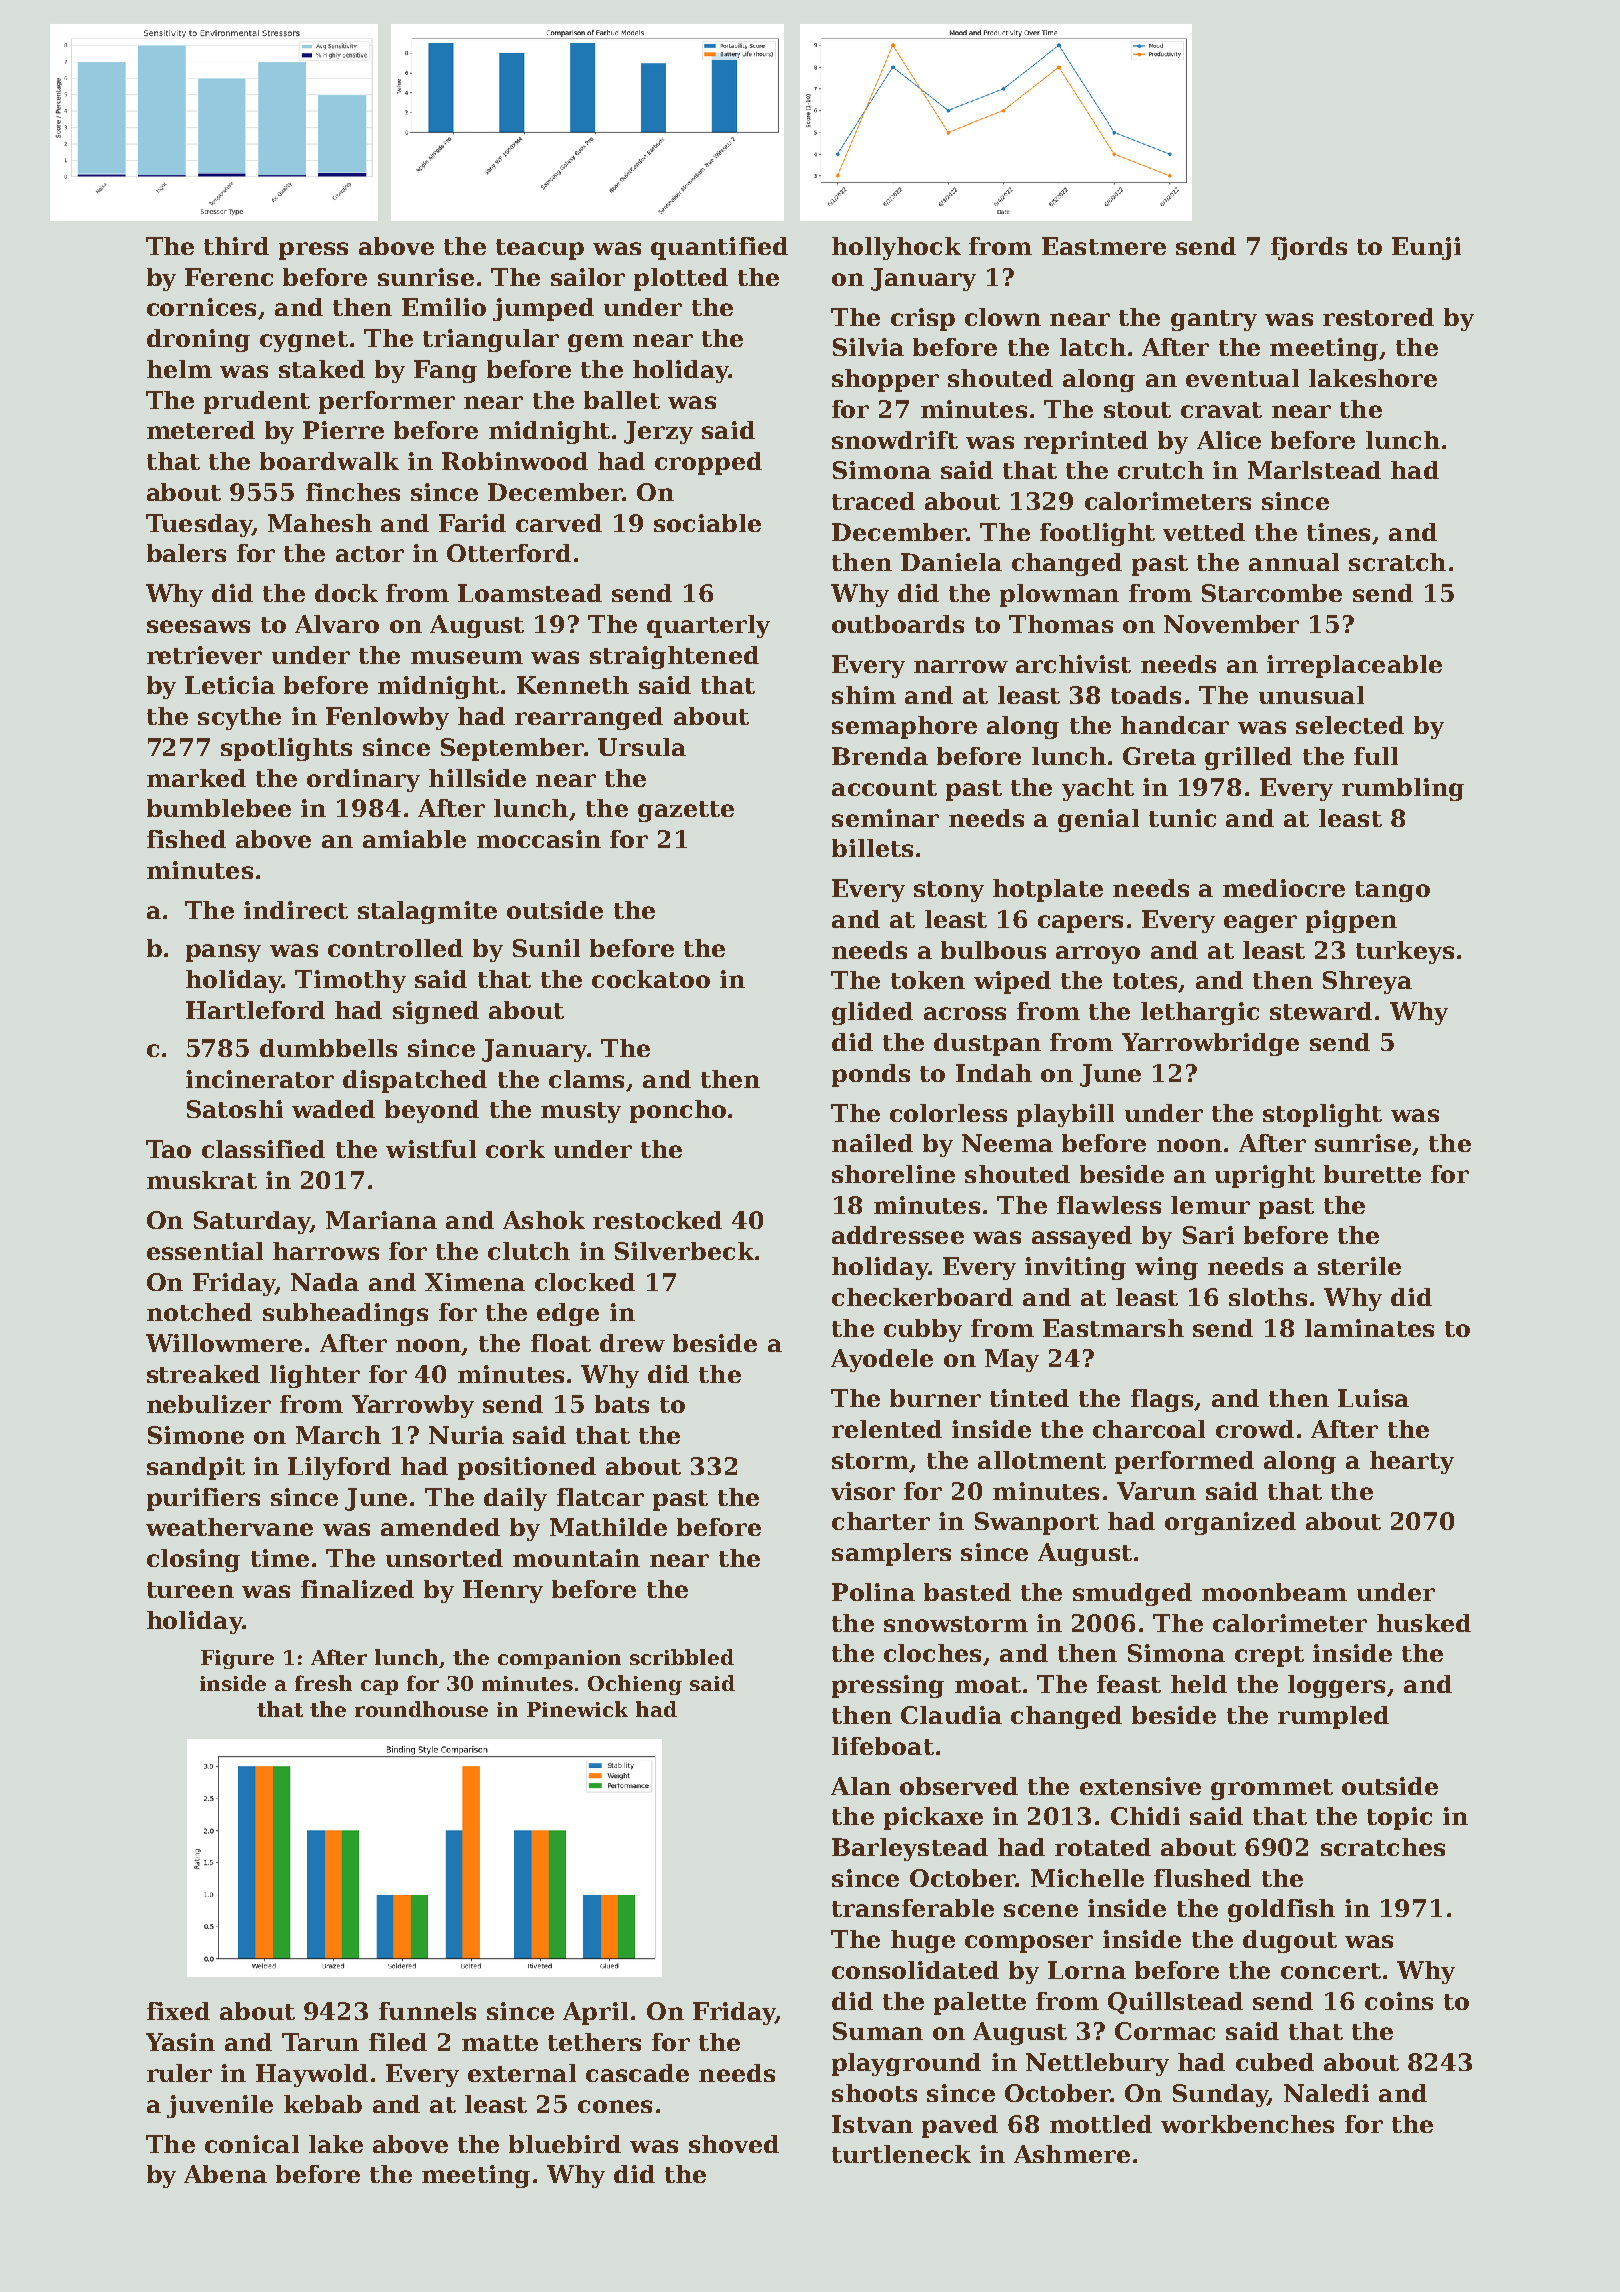 This document has height=2292, width=1620. I want to click on fixed, so click(178, 2011).
